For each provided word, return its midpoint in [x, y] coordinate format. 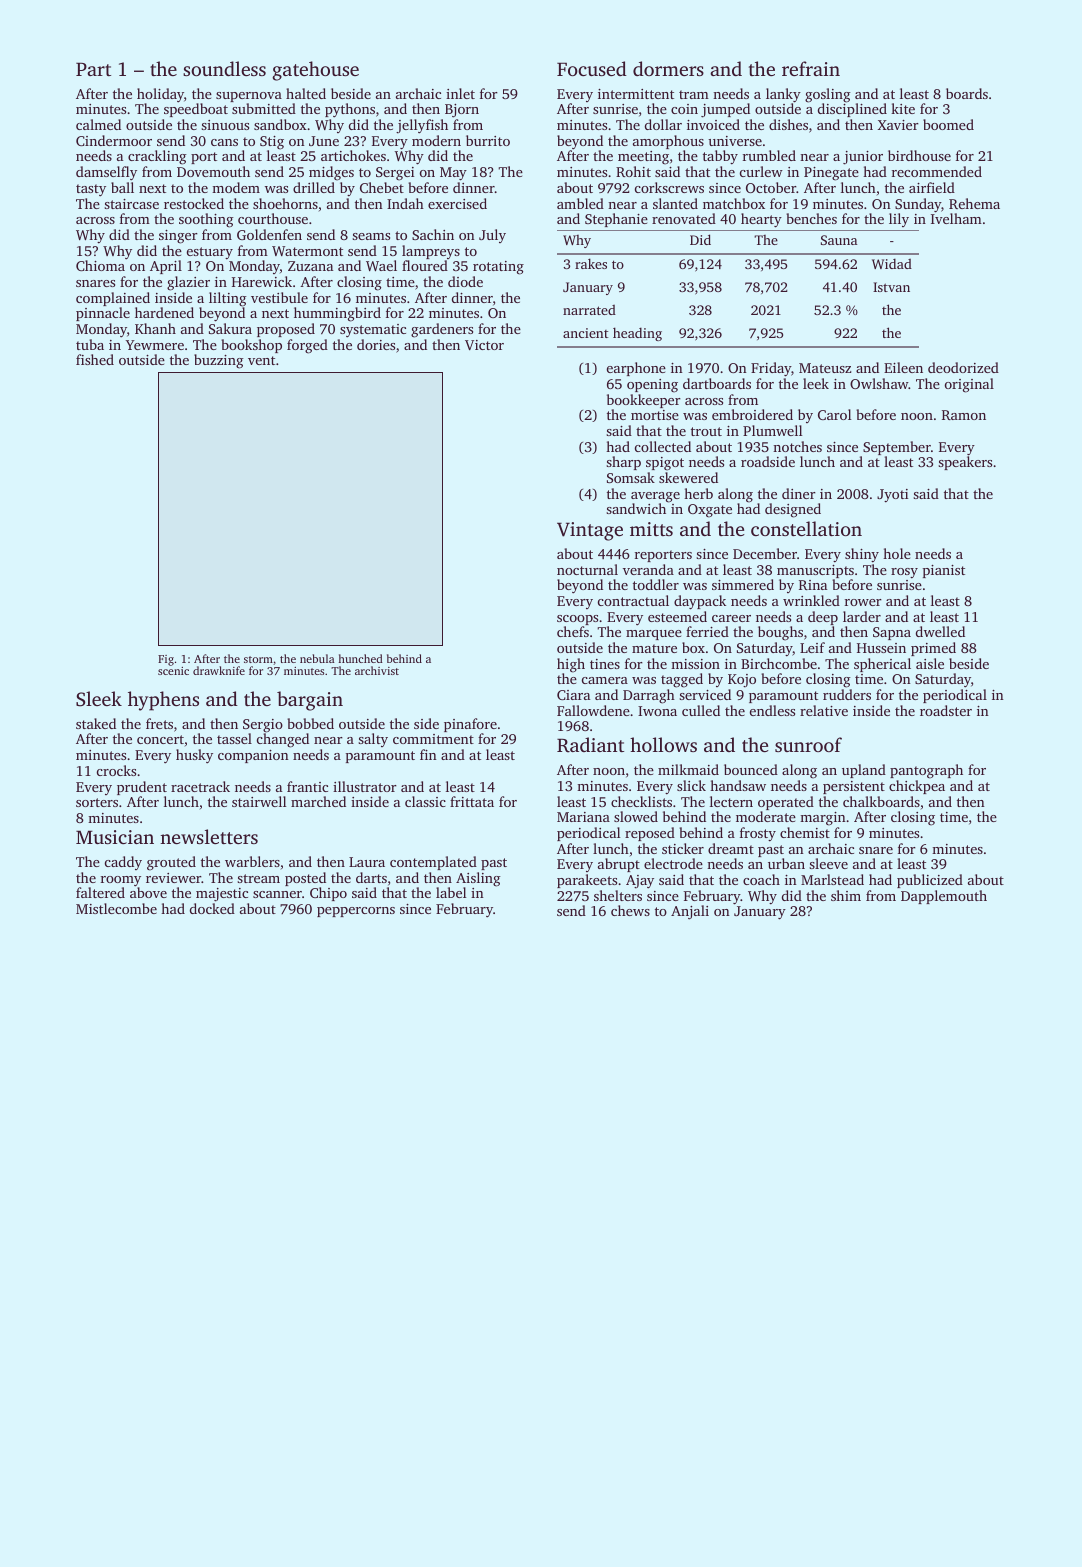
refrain [811, 68]
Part [93, 69]
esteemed [677, 616]
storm [258, 659]
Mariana [583, 817]
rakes [591, 263]
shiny [862, 555]
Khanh [155, 328]
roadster [946, 710]
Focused [592, 68]
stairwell [259, 801]
